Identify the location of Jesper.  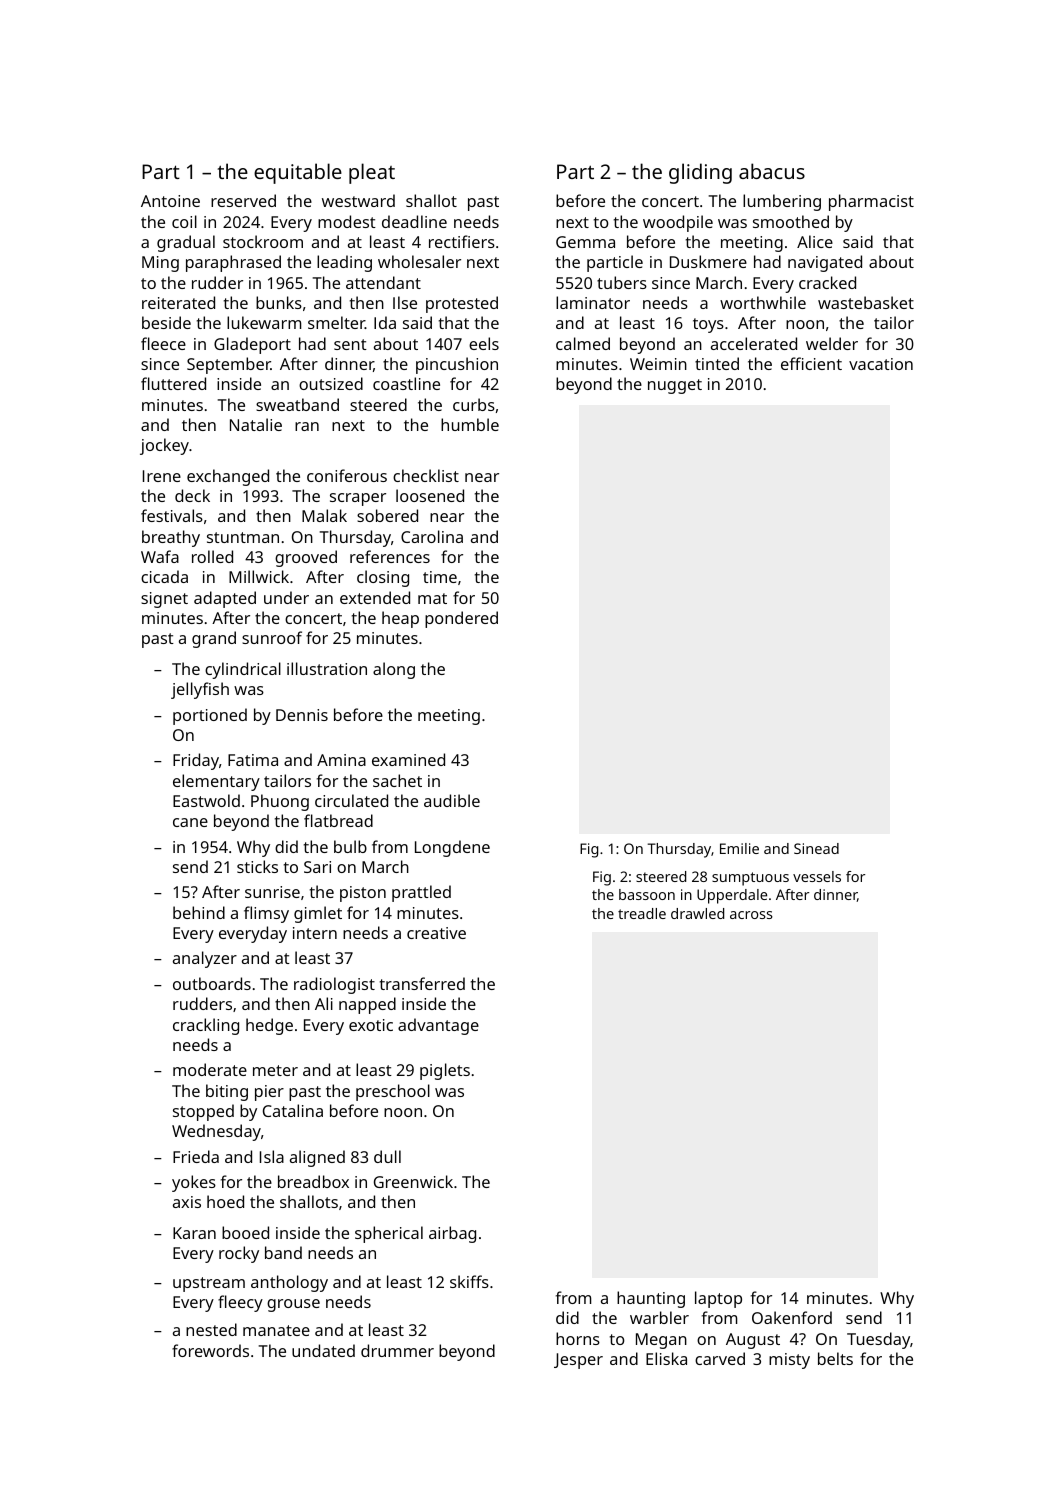
(578, 1361).
